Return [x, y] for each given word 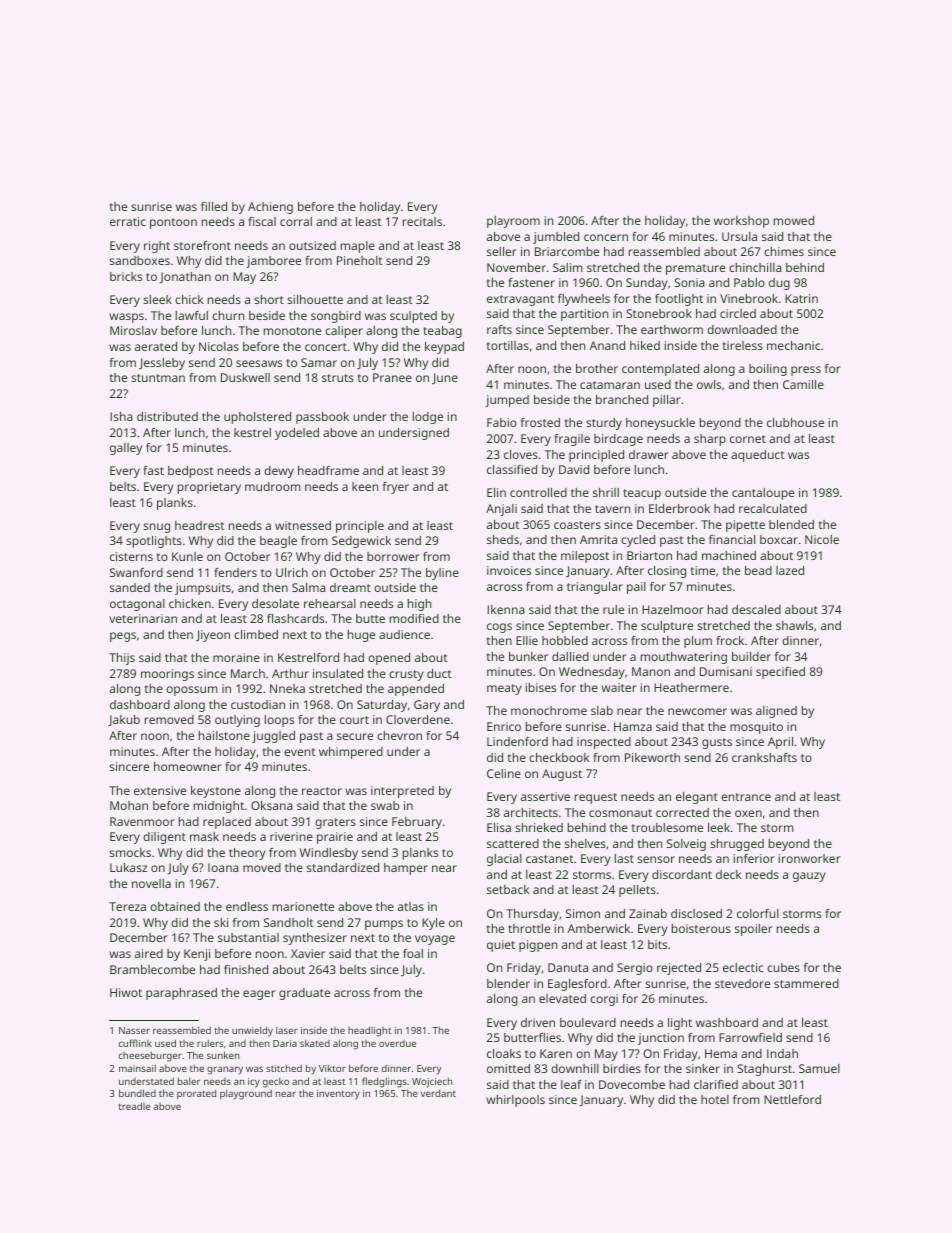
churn [228, 315]
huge [361, 636]
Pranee [392, 377]
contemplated [660, 370]
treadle [134, 1106]
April [780, 743]
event [300, 752]
